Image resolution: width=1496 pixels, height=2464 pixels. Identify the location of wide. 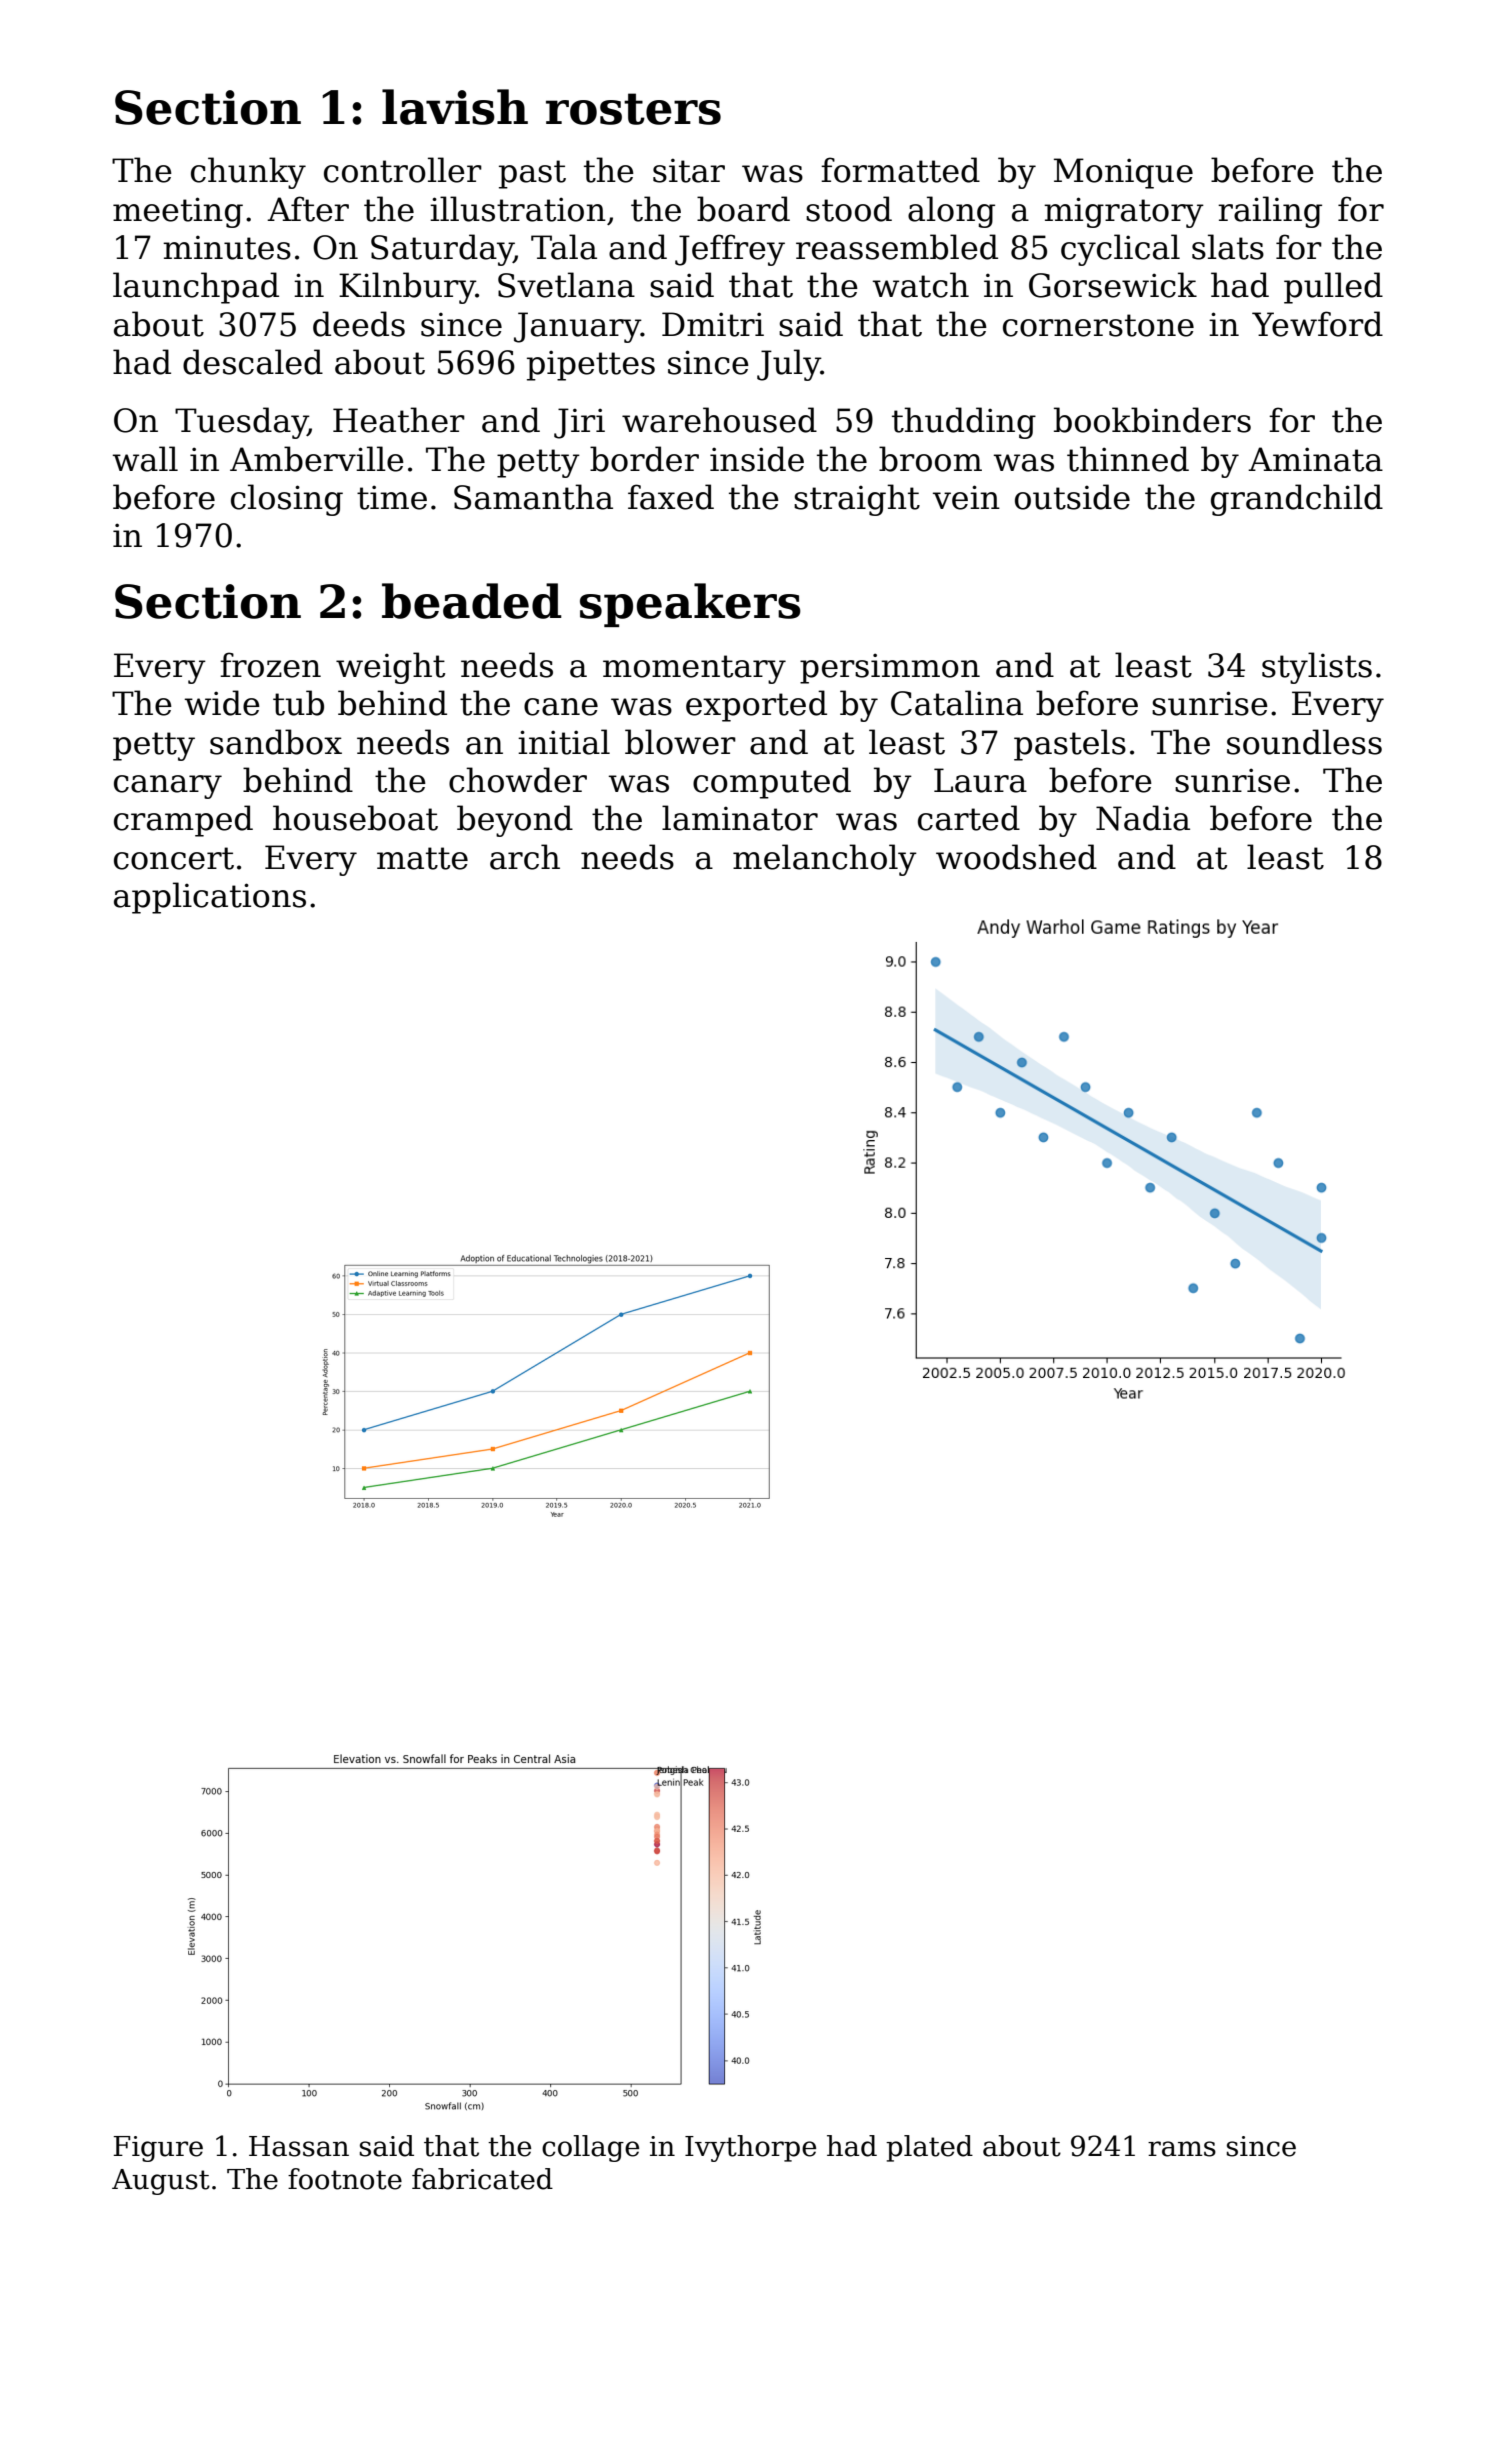
(222, 703).
